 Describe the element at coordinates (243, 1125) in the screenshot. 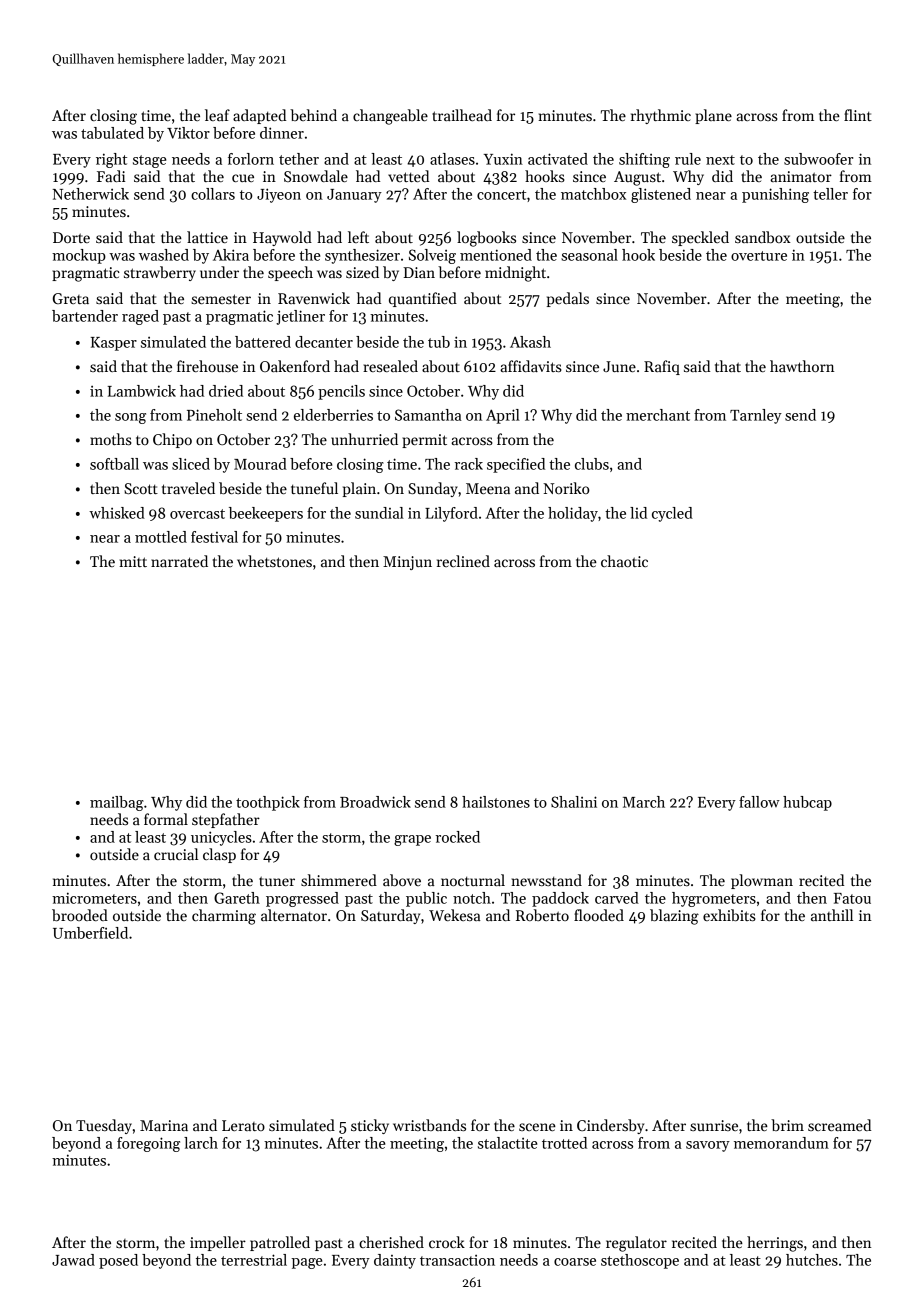

I see `Lerato` at that location.
